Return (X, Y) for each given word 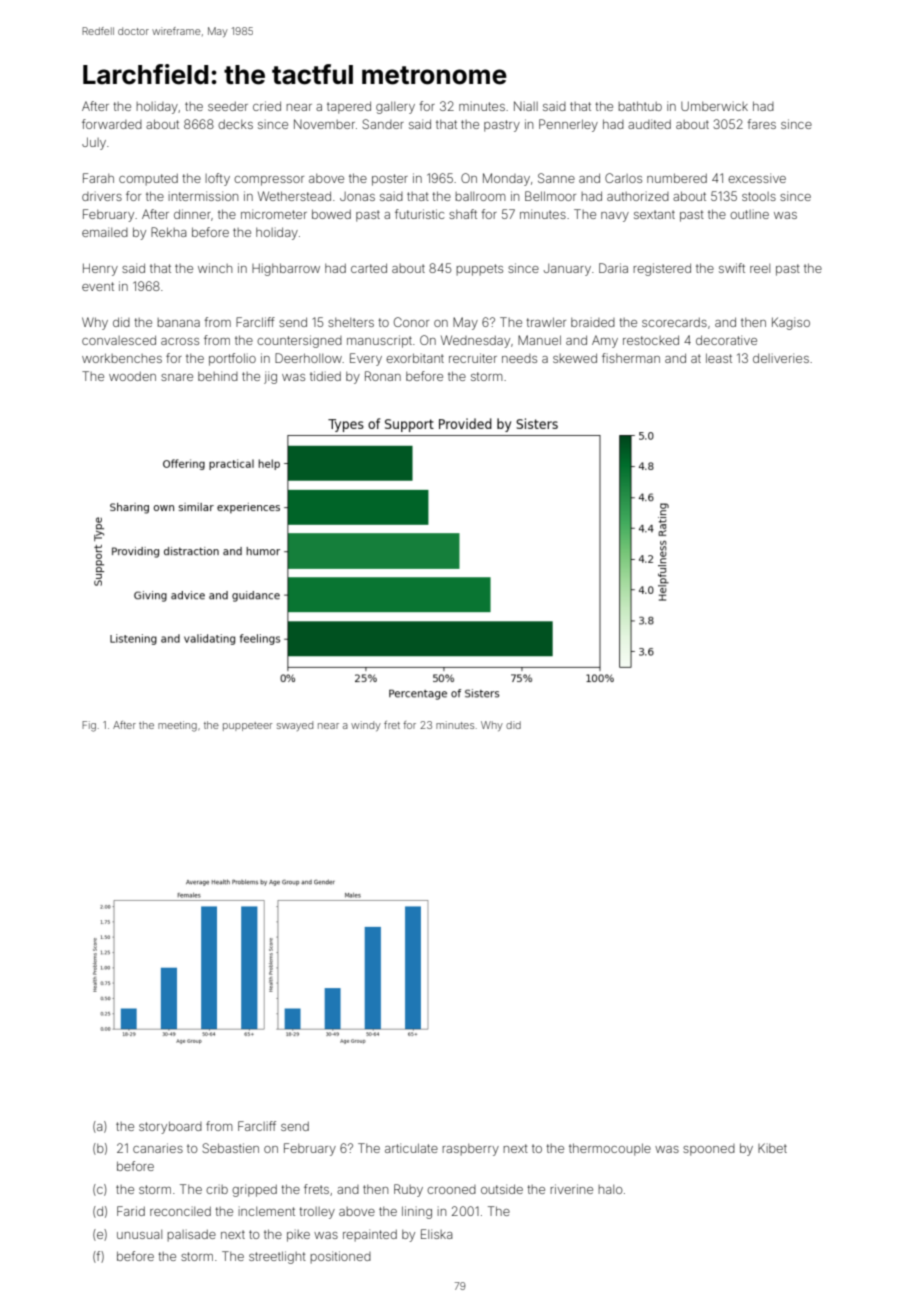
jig (270, 377)
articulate (411, 1148)
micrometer (274, 214)
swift (732, 268)
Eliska (437, 1234)
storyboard (170, 1127)
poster (390, 180)
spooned (709, 1150)
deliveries (781, 358)
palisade (191, 1235)
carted (369, 268)
